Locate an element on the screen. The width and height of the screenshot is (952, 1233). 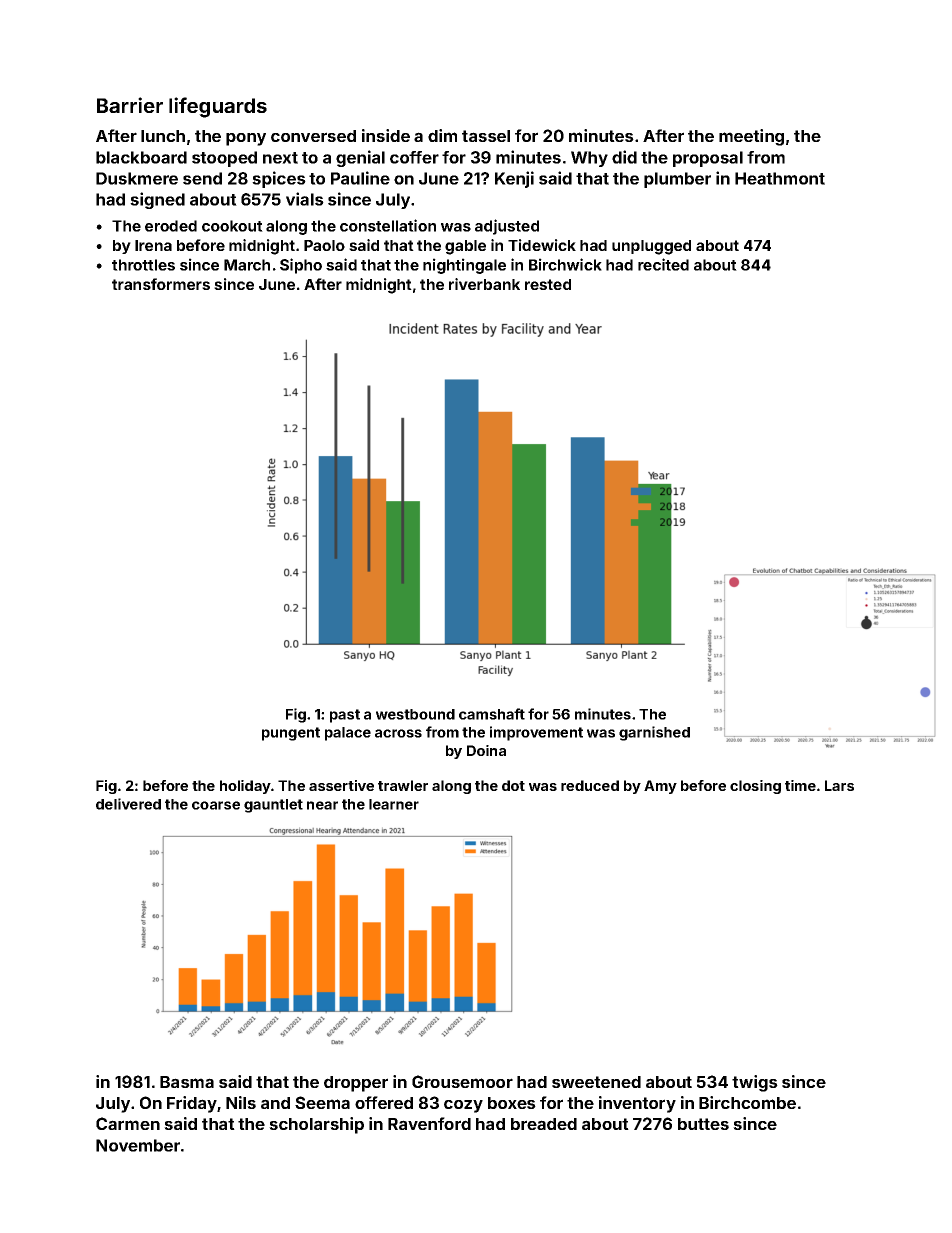
learner is located at coordinates (394, 804).
